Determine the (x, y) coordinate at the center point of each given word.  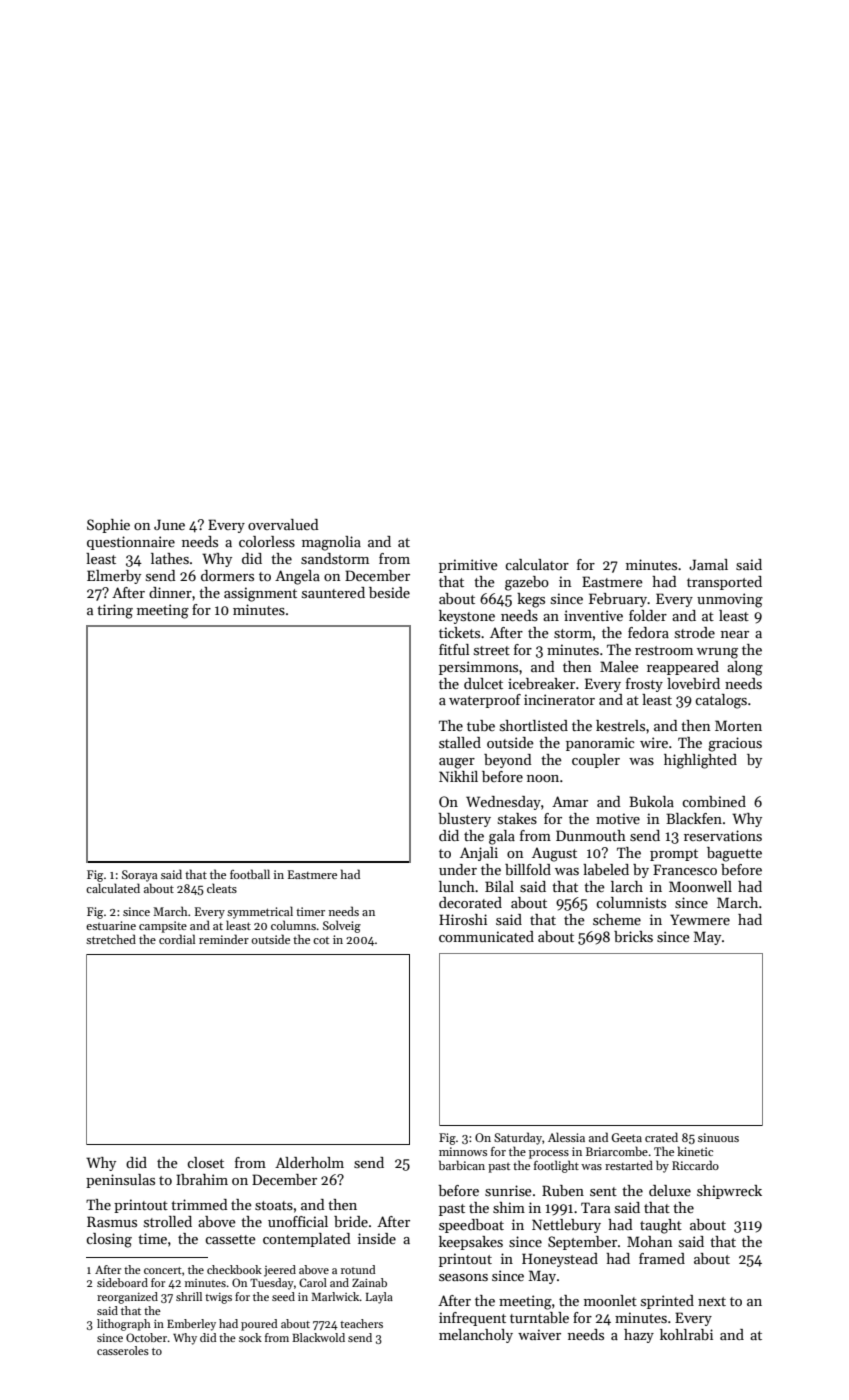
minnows (463, 1151)
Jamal (708, 564)
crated (661, 1137)
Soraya (140, 876)
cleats (222, 888)
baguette (734, 854)
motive (618, 818)
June (169, 524)
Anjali (479, 854)
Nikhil (458, 776)
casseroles (123, 1350)
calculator (537, 564)
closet (205, 1162)
